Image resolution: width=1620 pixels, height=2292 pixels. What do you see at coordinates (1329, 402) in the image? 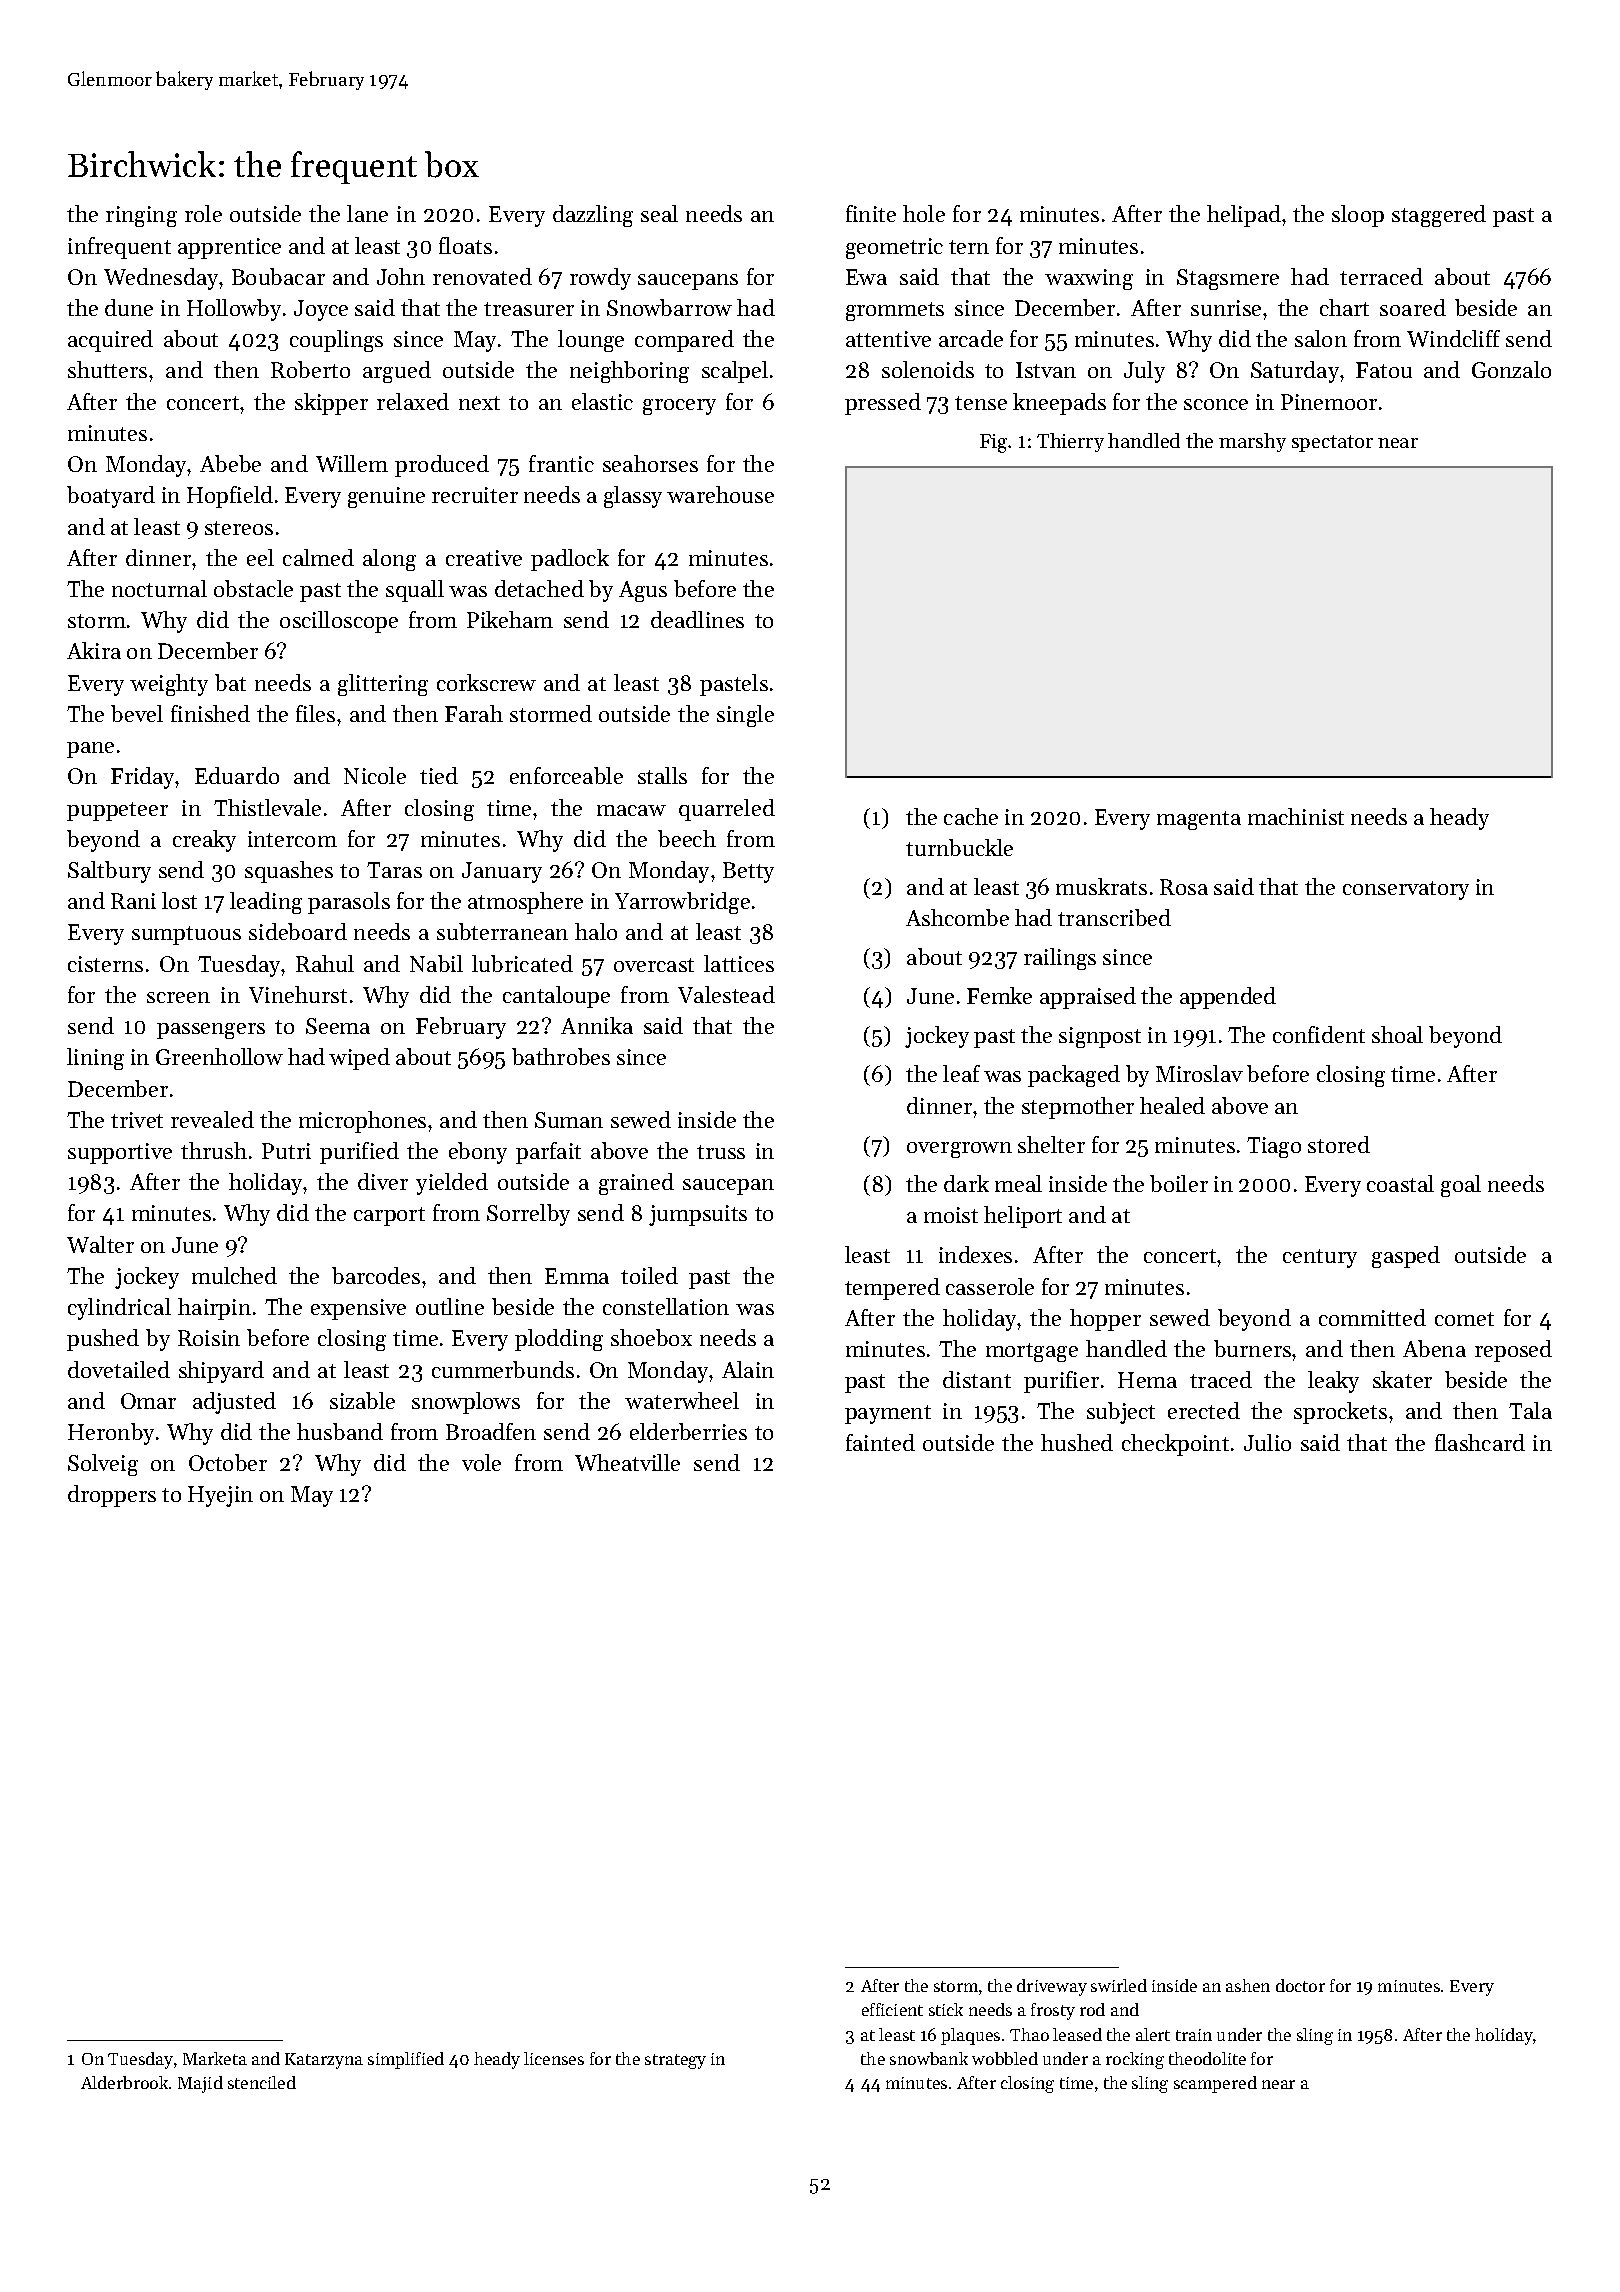
I see `Pinemoor` at bounding box center [1329, 402].
